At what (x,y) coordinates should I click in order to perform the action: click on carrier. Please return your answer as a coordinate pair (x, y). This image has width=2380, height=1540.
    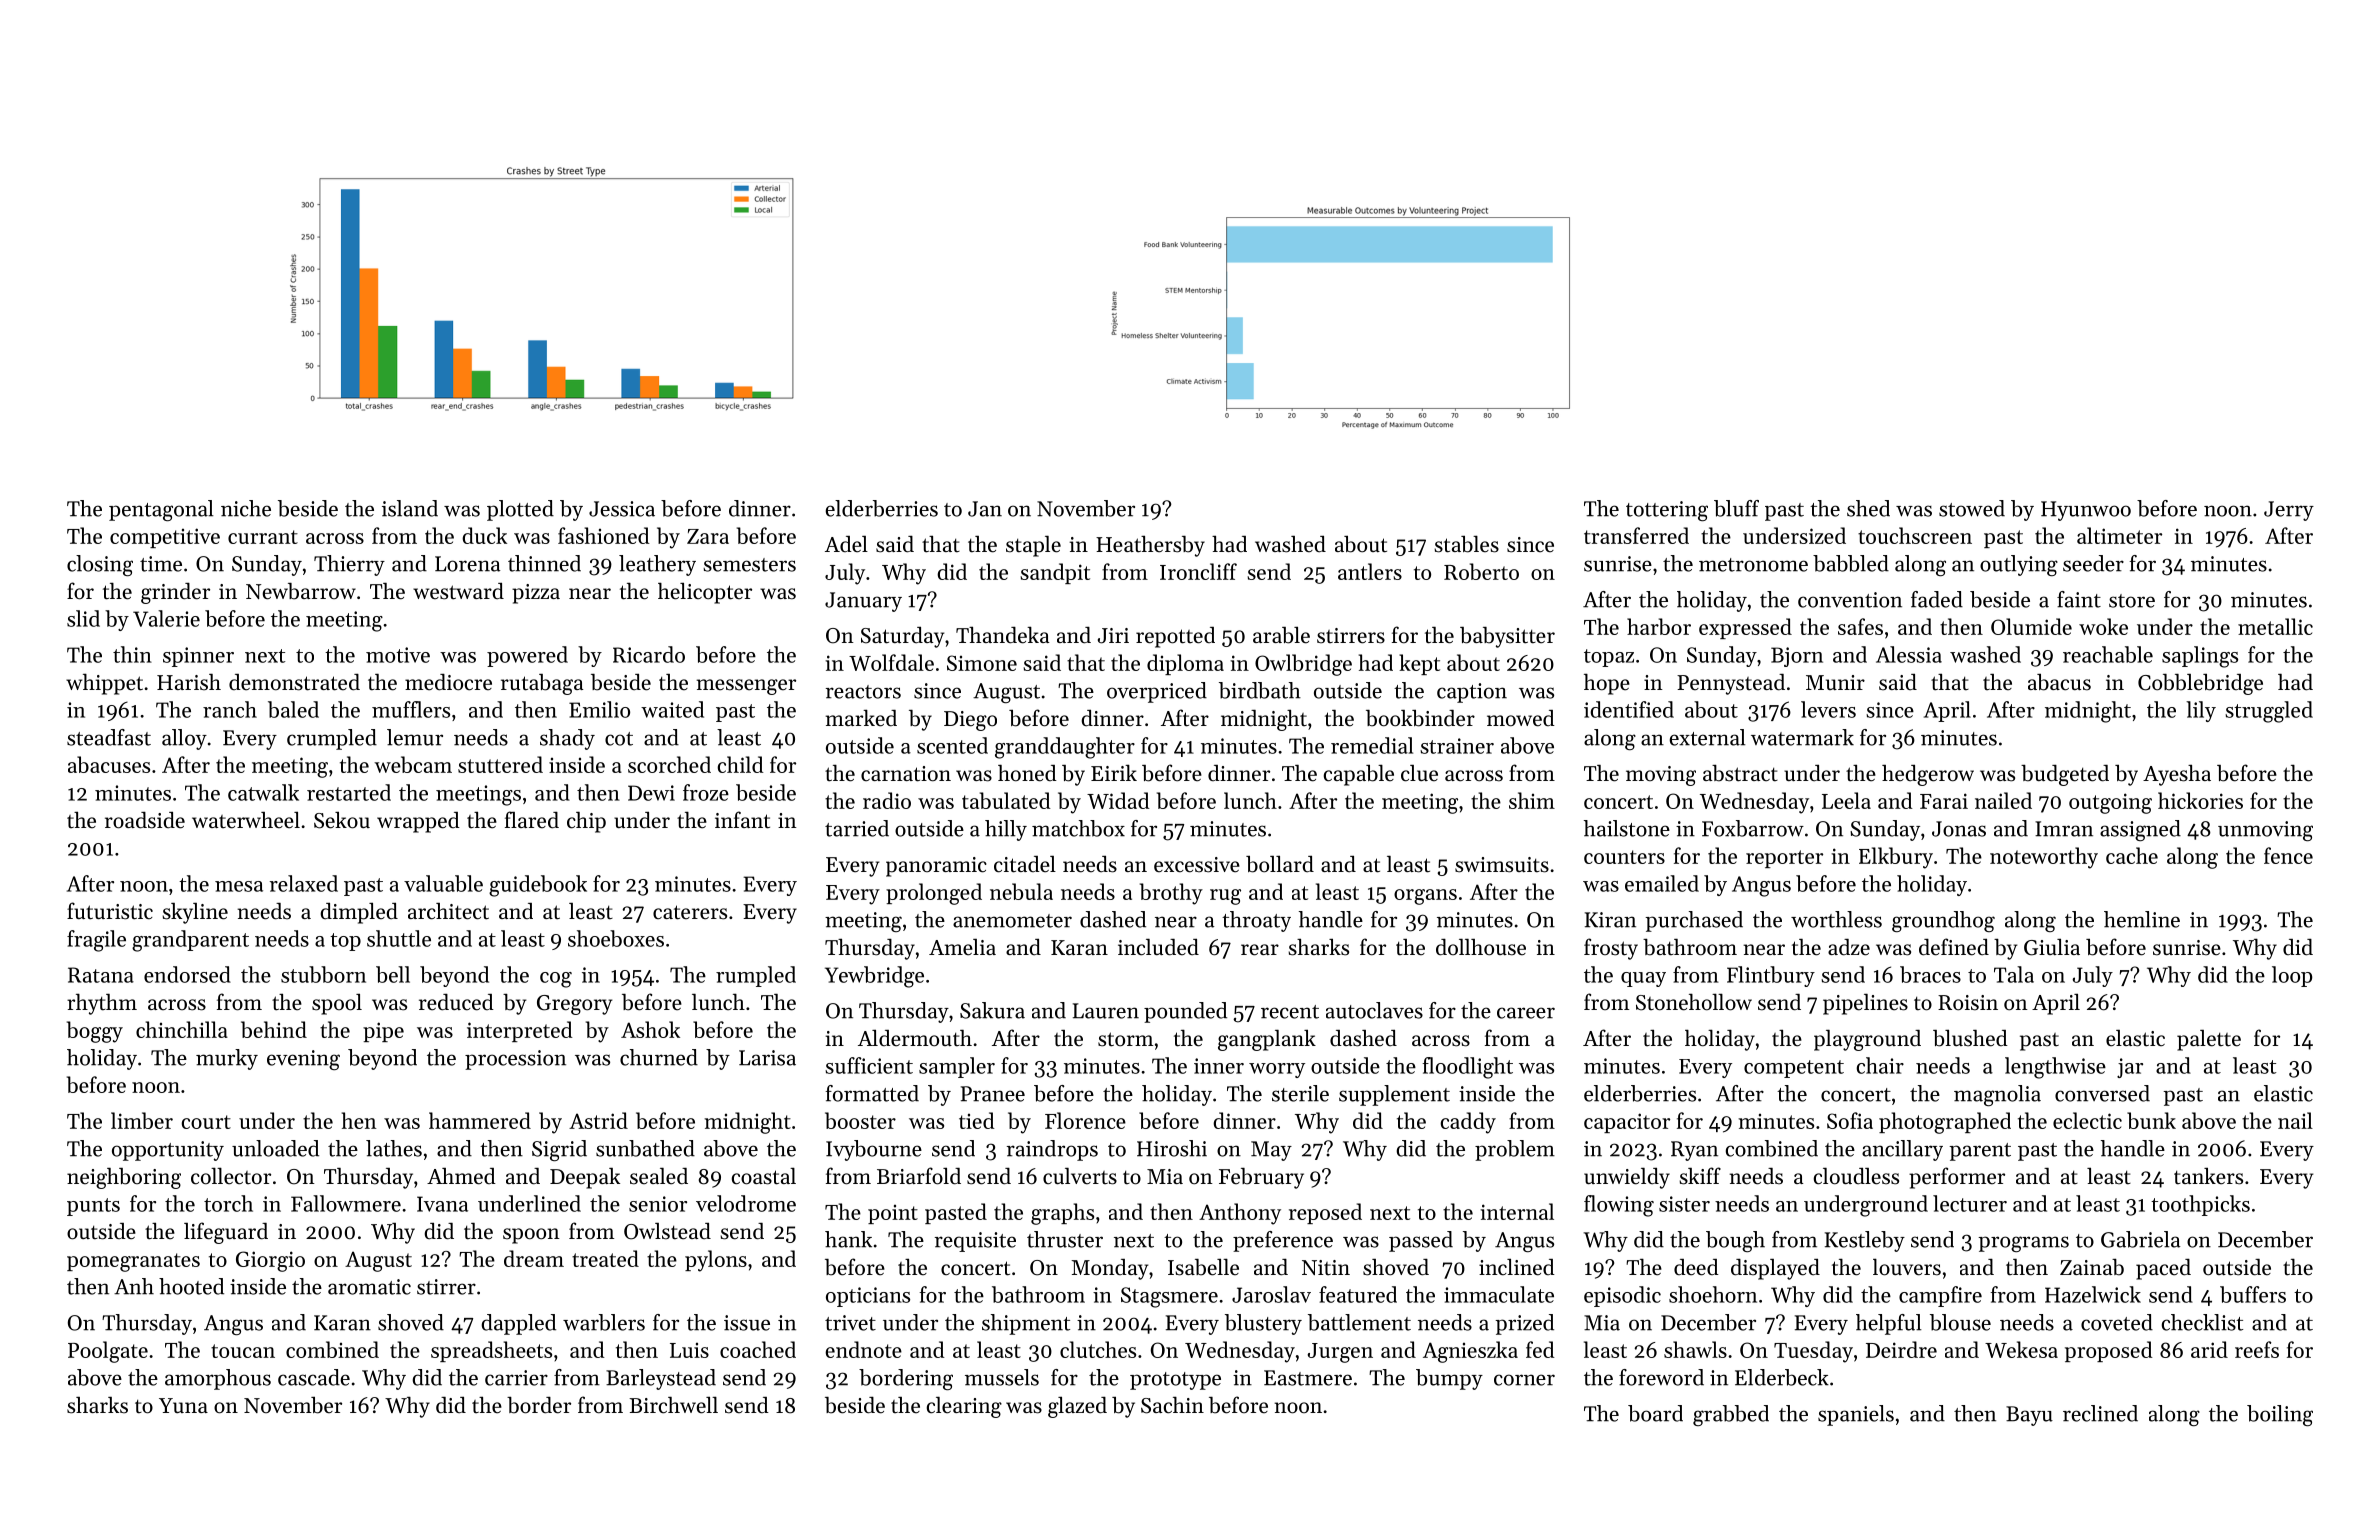
    Looking at the image, I should click on (516, 1378).
